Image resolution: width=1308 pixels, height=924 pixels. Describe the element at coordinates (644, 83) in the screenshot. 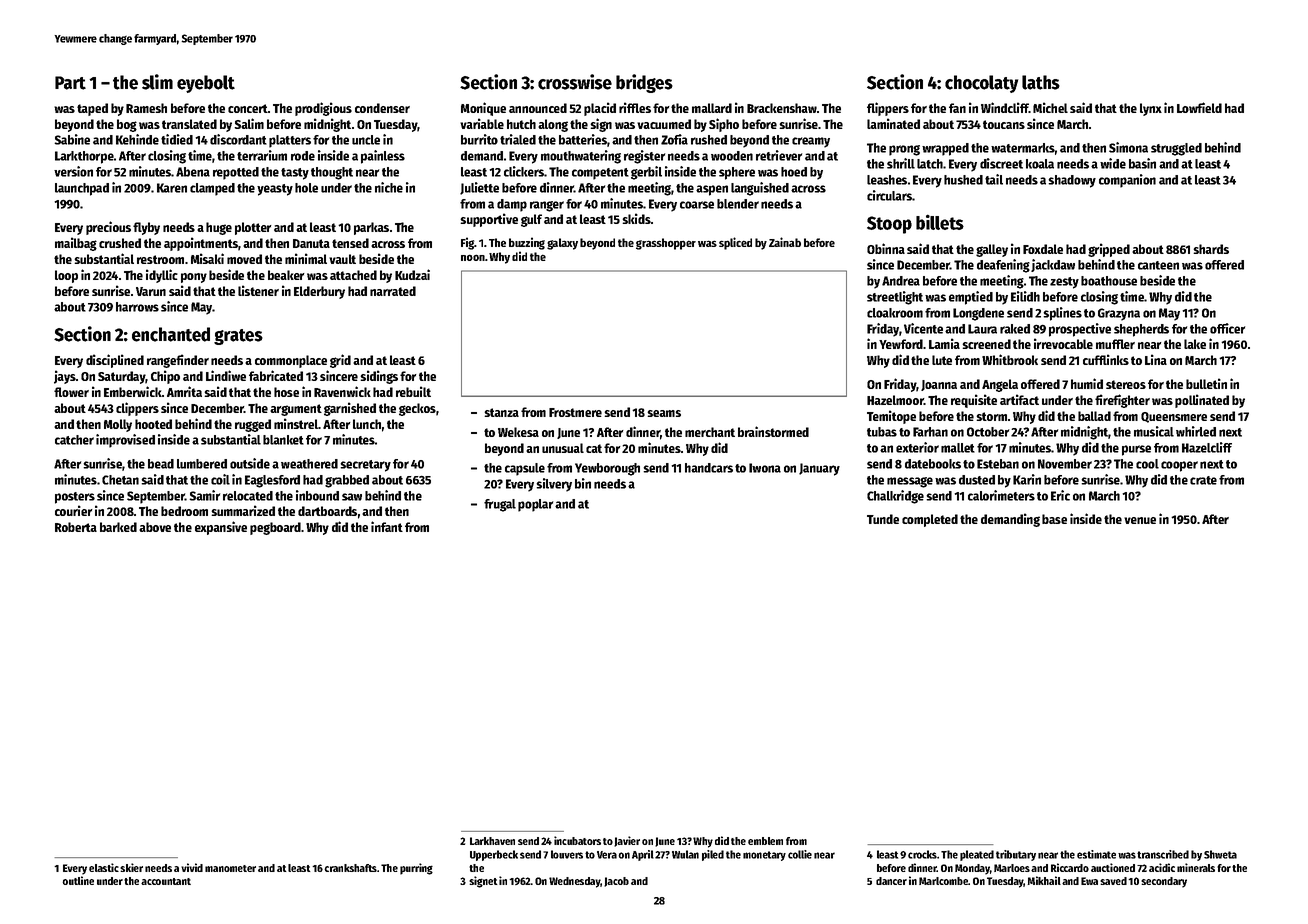

I see `bridges` at that location.
